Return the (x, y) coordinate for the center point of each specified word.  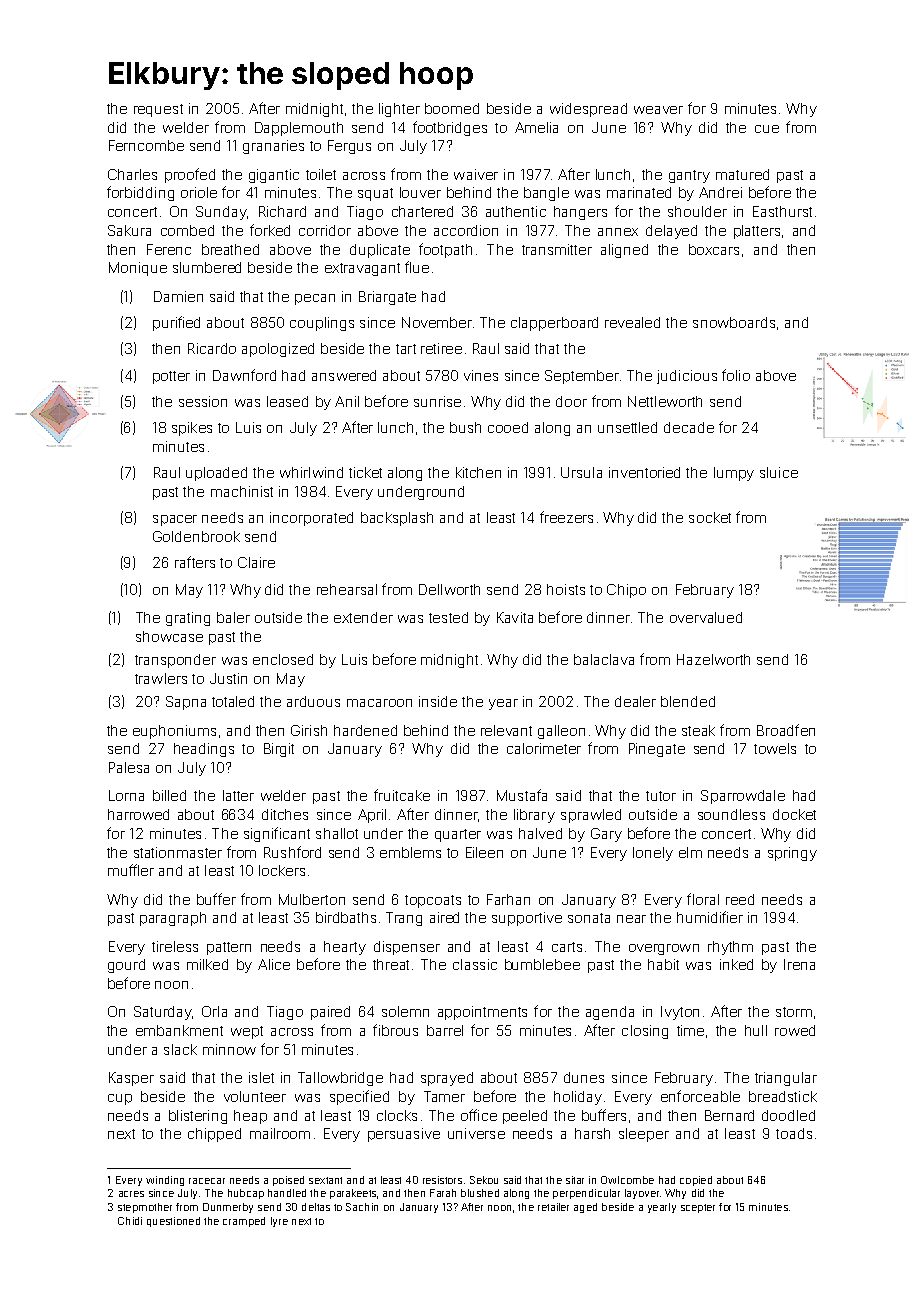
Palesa (129, 767)
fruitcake (402, 795)
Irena (799, 964)
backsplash (397, 519)
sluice (779, 472)
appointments (482, 1013)
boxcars (714, 249)
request (158, 110)
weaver (658, 110)
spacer (175, 520)
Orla (214, 1011)
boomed (452, 108)
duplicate (380, 251)
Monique (138, 269)
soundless (731, 814)
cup (120, 1099)
